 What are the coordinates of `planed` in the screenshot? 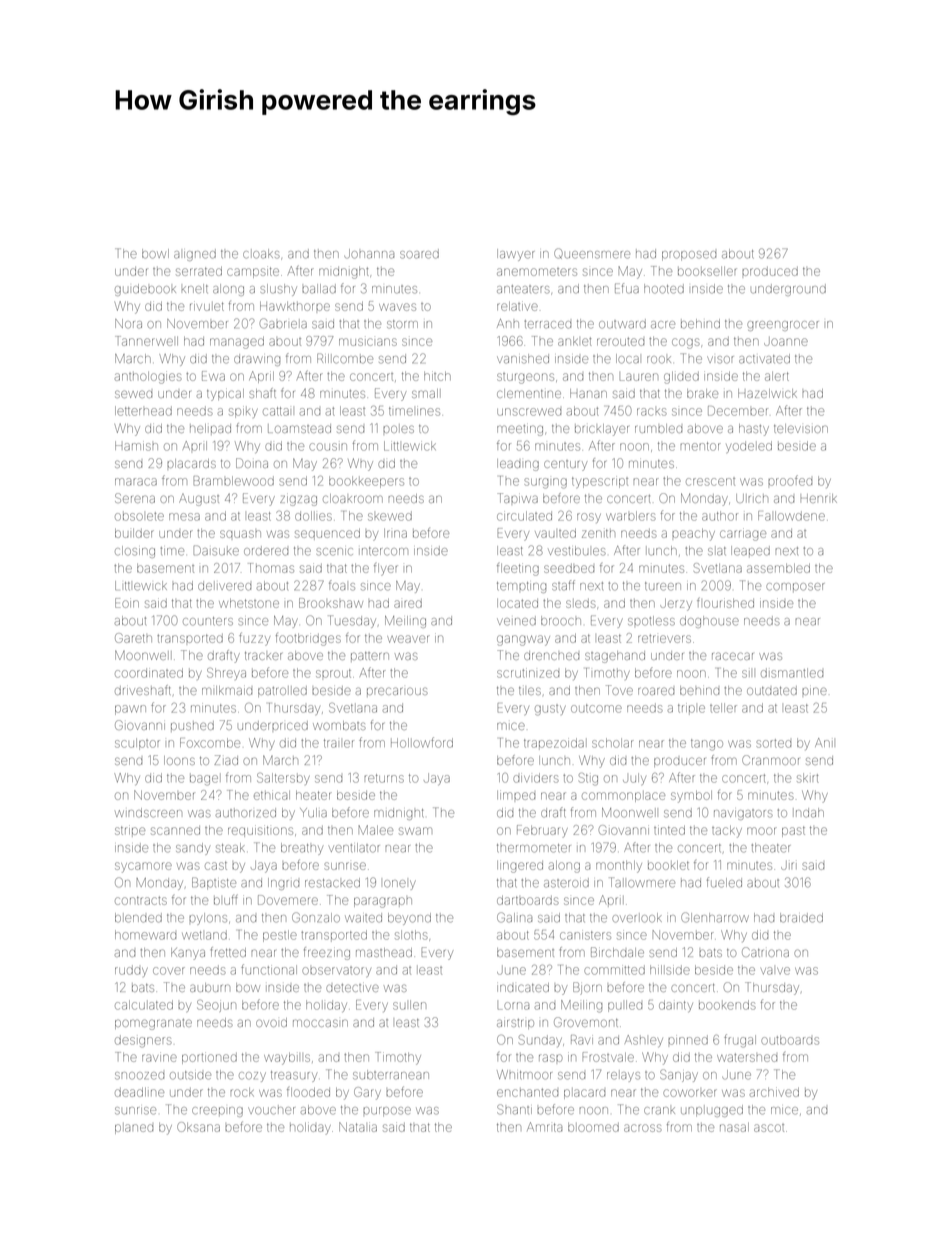 It's located at (134, 1128).
